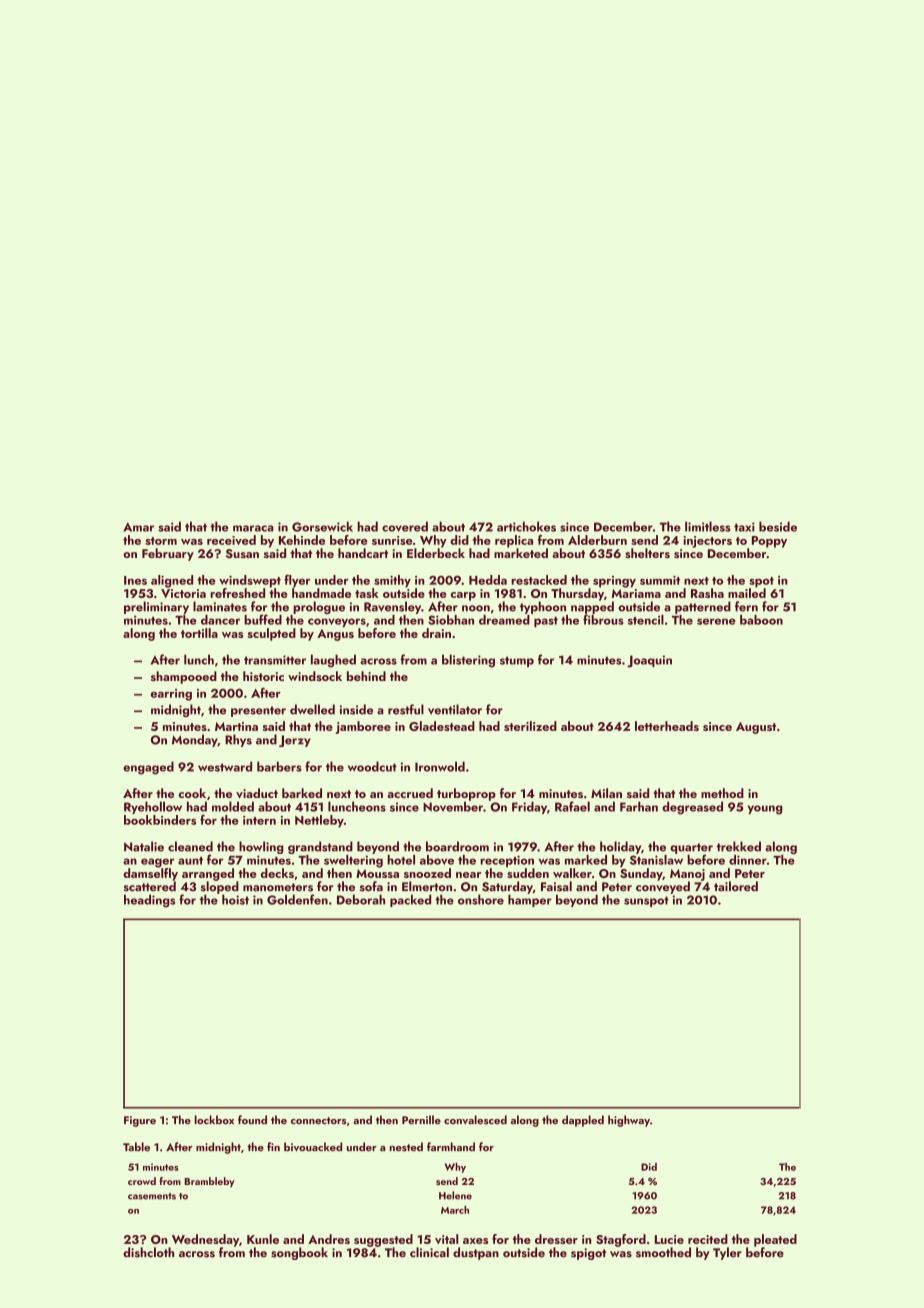  Describe the element at coordinates (383, 1240) in the screenshot. I see `suggested` at that location.
